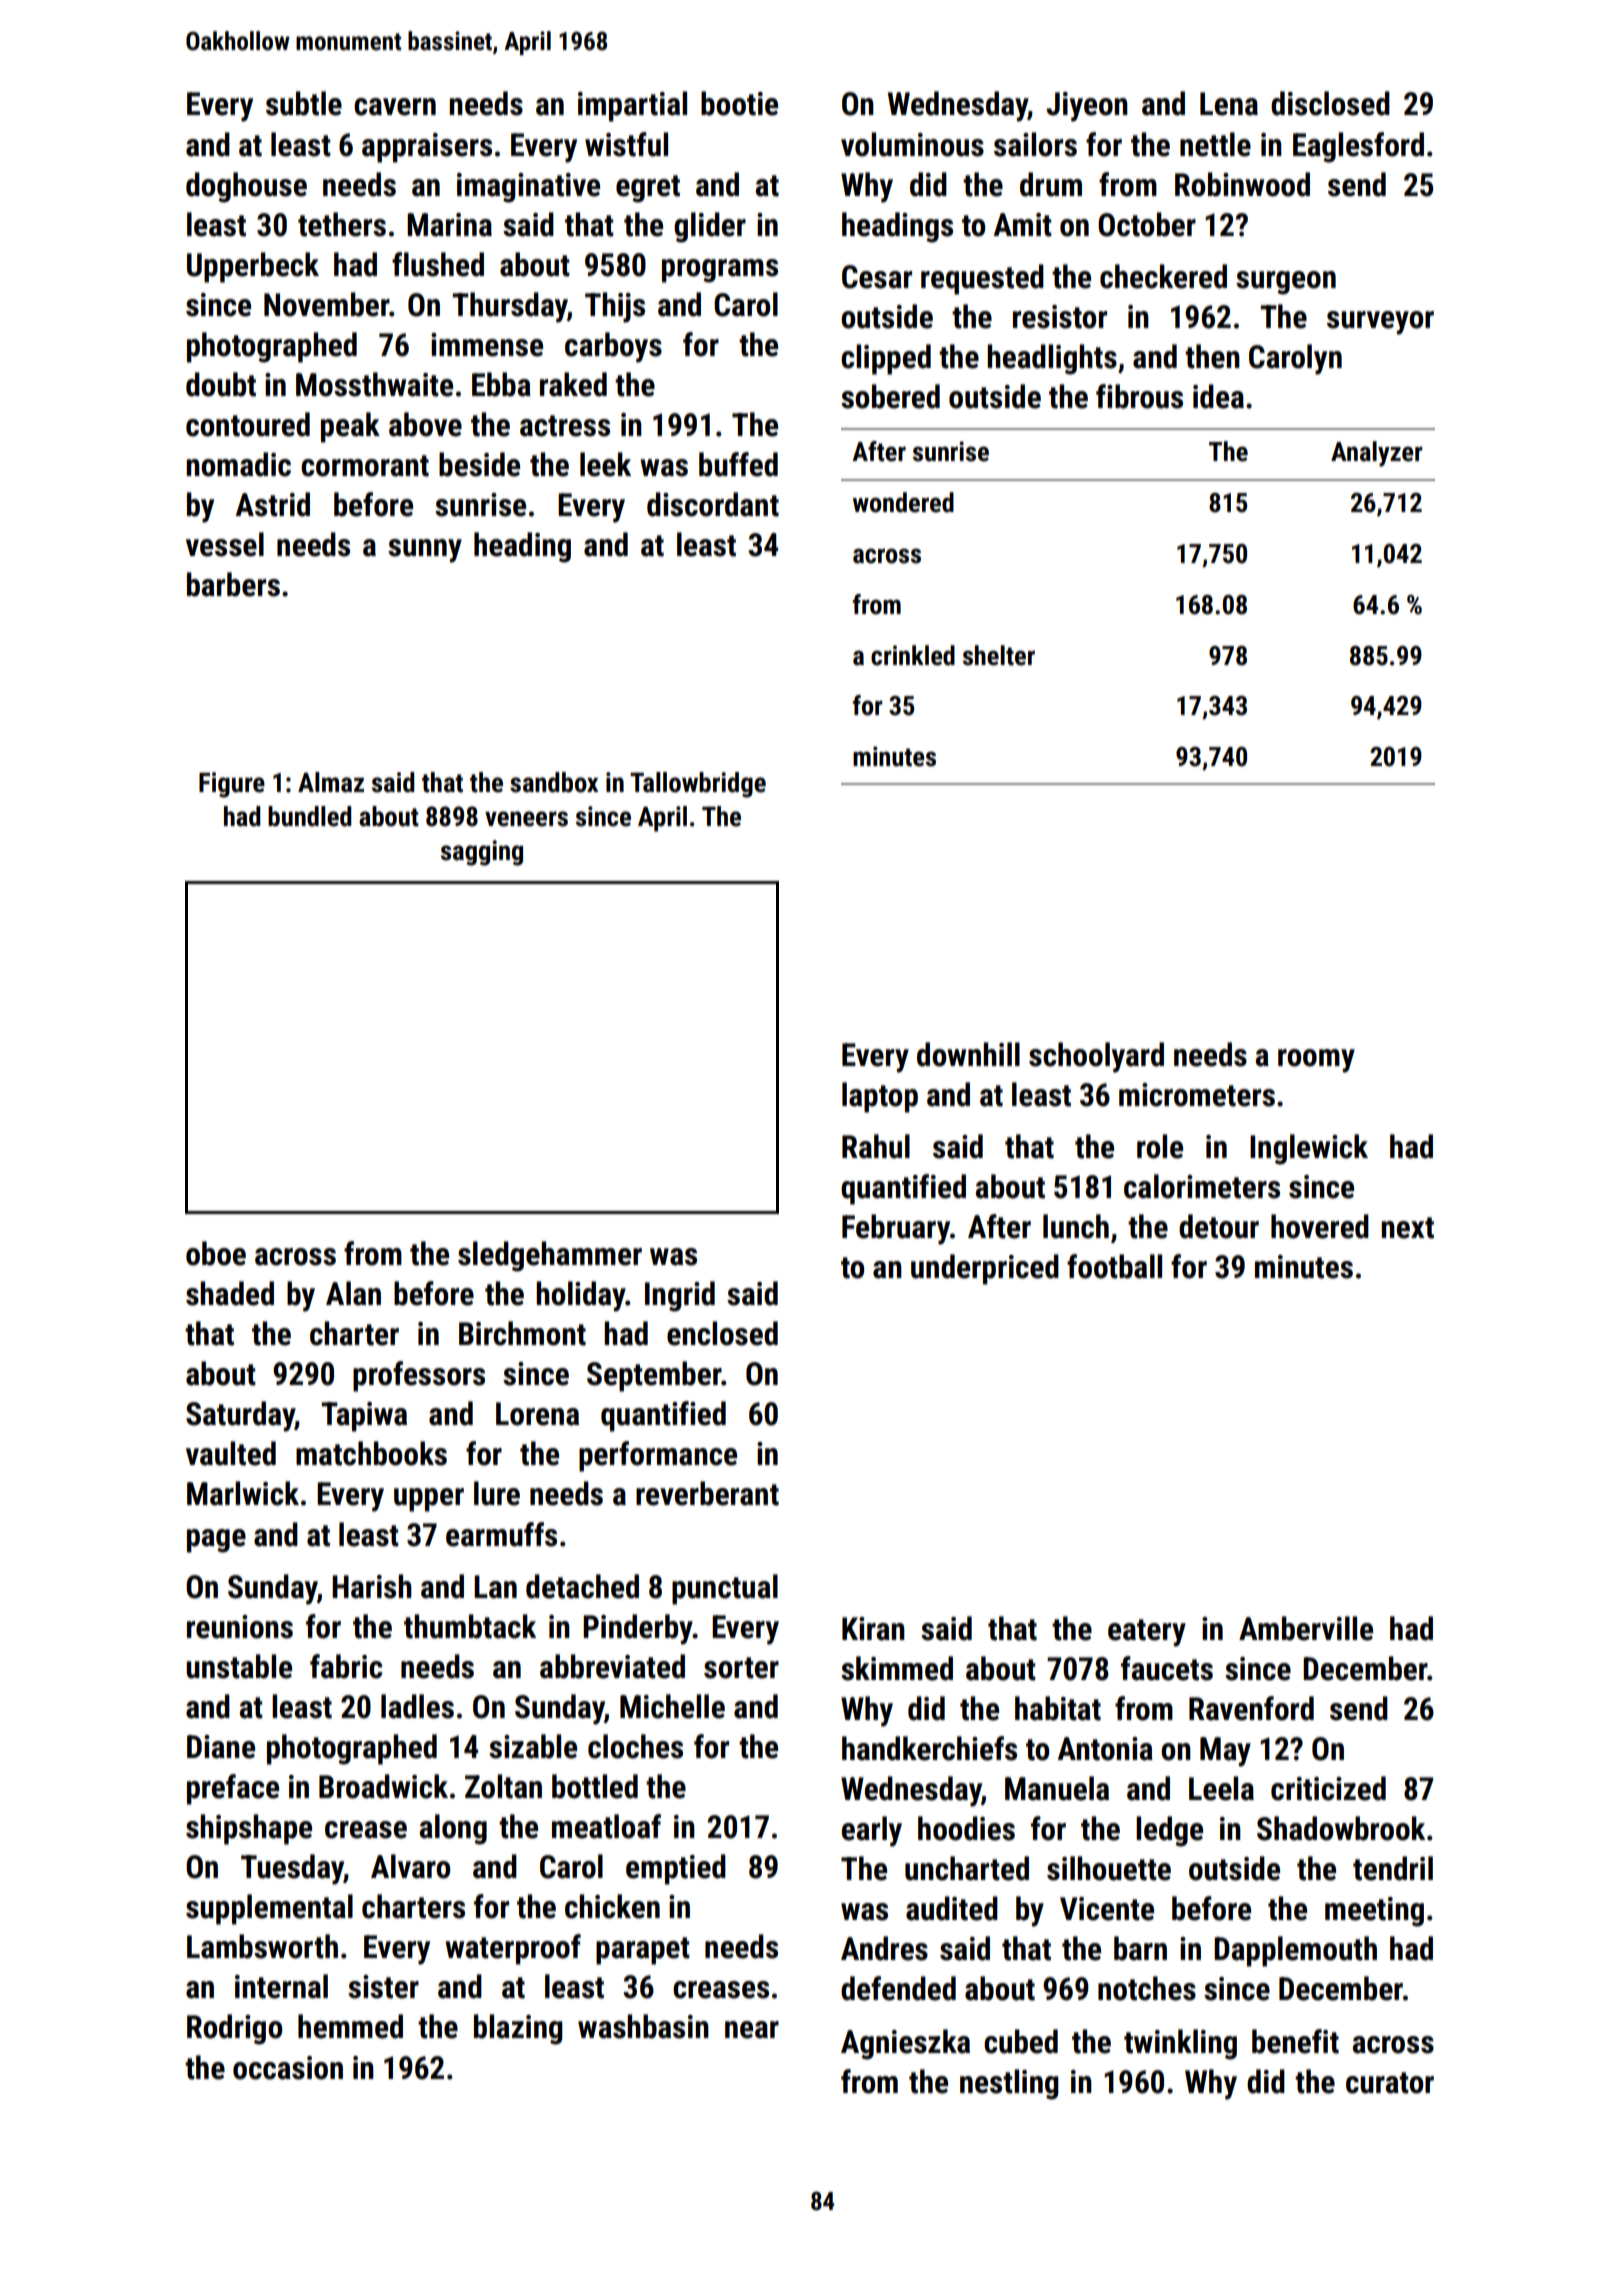  Describe the element at coordinates (533, 1746) in the image. I see `sizable` at that location.
